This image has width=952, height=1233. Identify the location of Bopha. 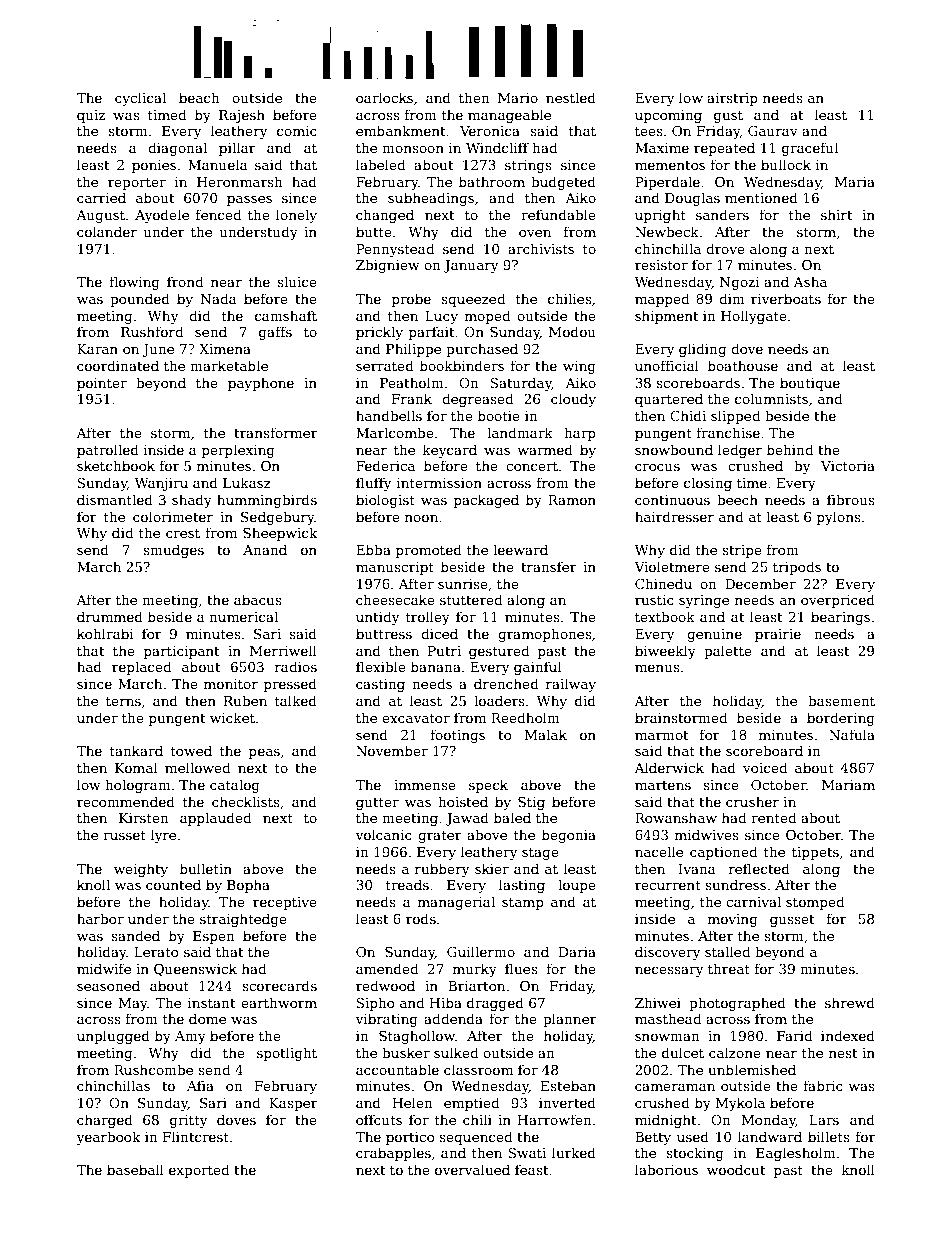
(248, 886).
